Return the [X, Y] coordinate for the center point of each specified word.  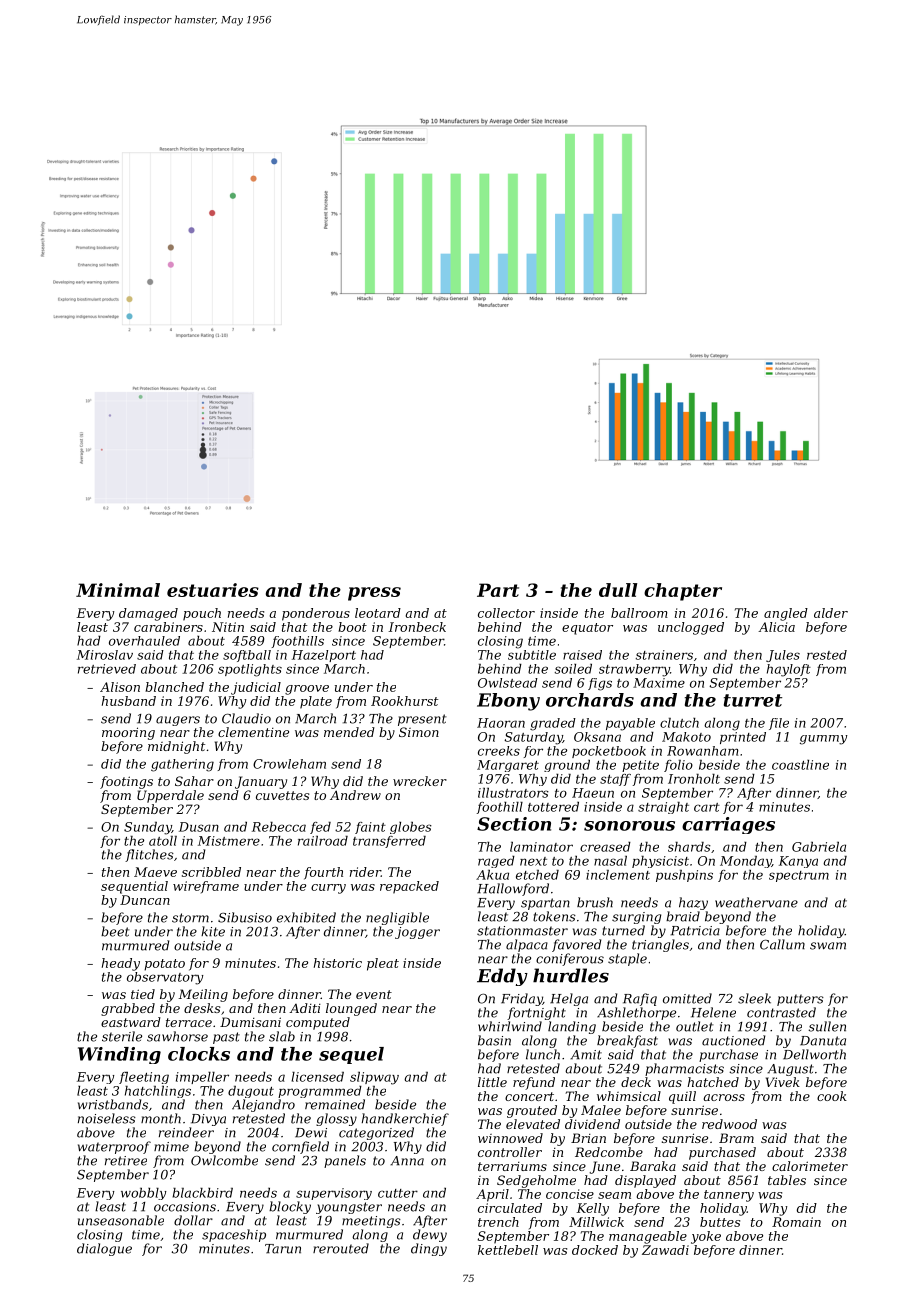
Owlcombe [224, 1160]
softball [247, 656]
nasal [610, 861]
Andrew [355, 795]
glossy [336, 1119]
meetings [371, 1222]
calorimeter [810, 1166]
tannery [729, 1196]
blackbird [202, 1193]
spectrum [799, 876]
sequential [134, 887]
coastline [800, 765]
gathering [182, 765]
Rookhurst [404, 701]
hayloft [789, 670]
